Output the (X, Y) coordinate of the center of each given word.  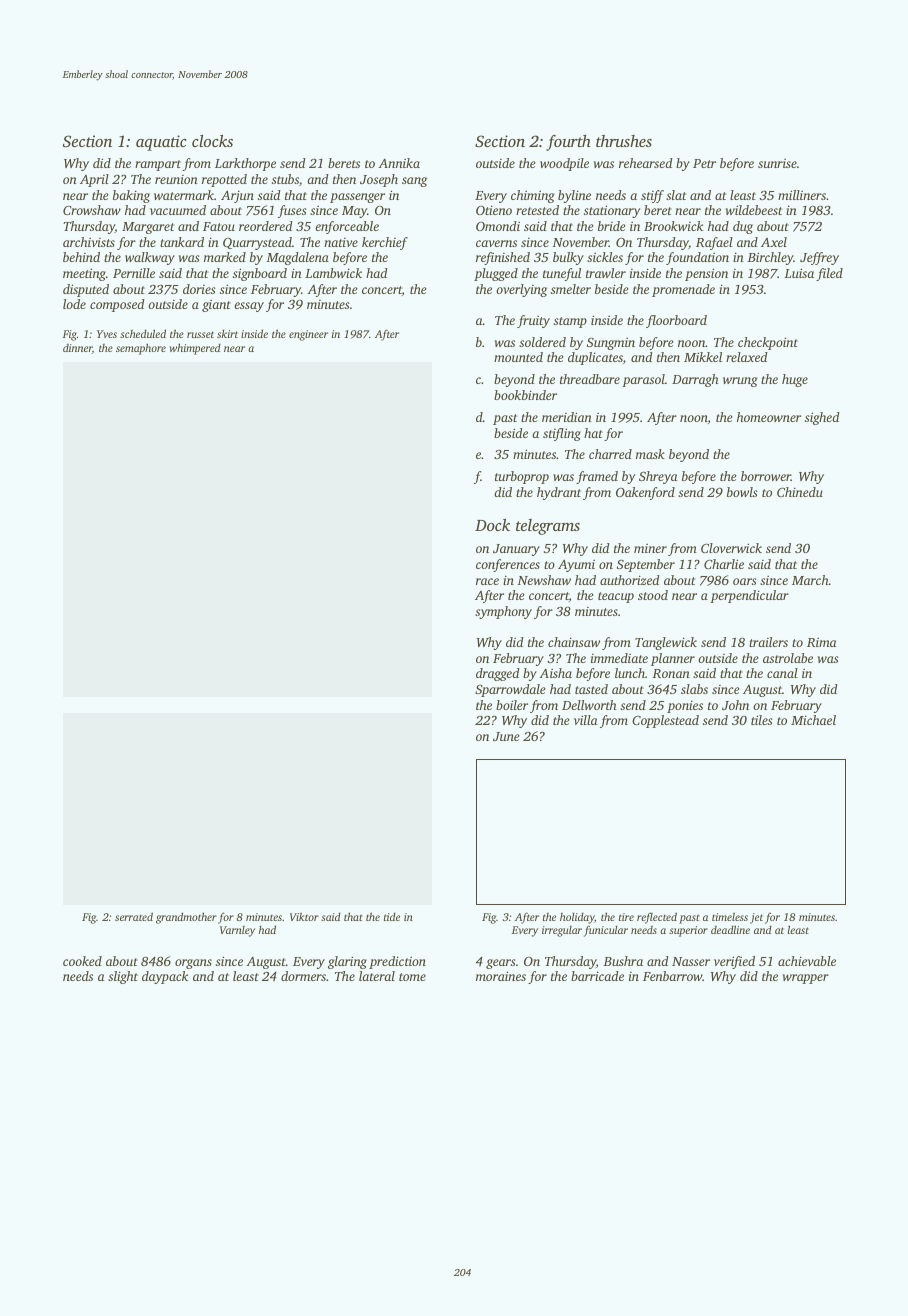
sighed (822, 418)
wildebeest (754, 210)
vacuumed (178, 210)
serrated (134, 916)
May (354, 212)
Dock (492, 525)
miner (650, 548)
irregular (562, 931)
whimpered (195, 349)
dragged (498, 674)
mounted (518, 357)
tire (626, 917)
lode (74, 304)
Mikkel (703, 357)
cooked (82, 961)
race (487, 581)
